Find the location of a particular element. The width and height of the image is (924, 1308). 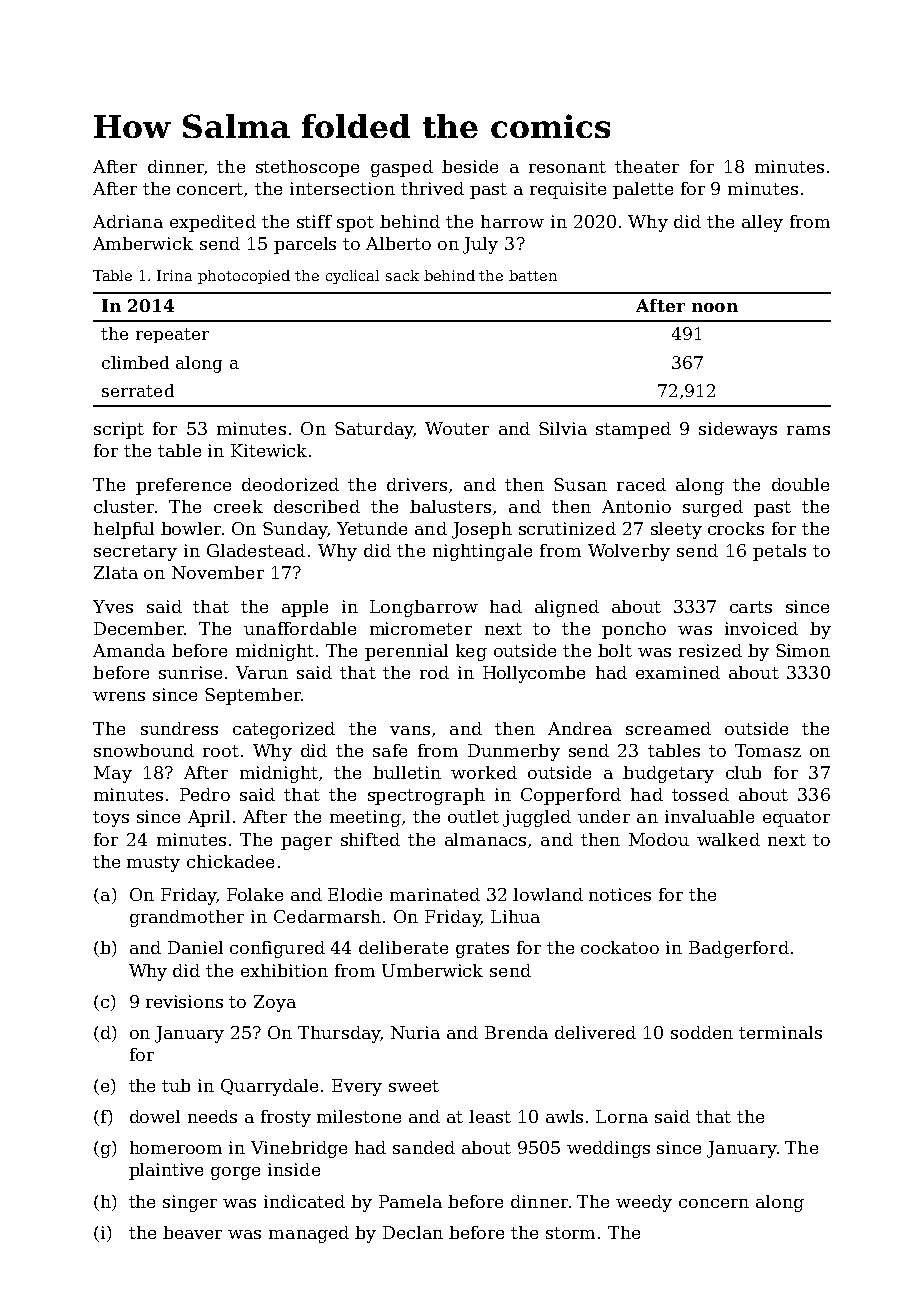

Longbarrow is located at coordinates (424, 608).
